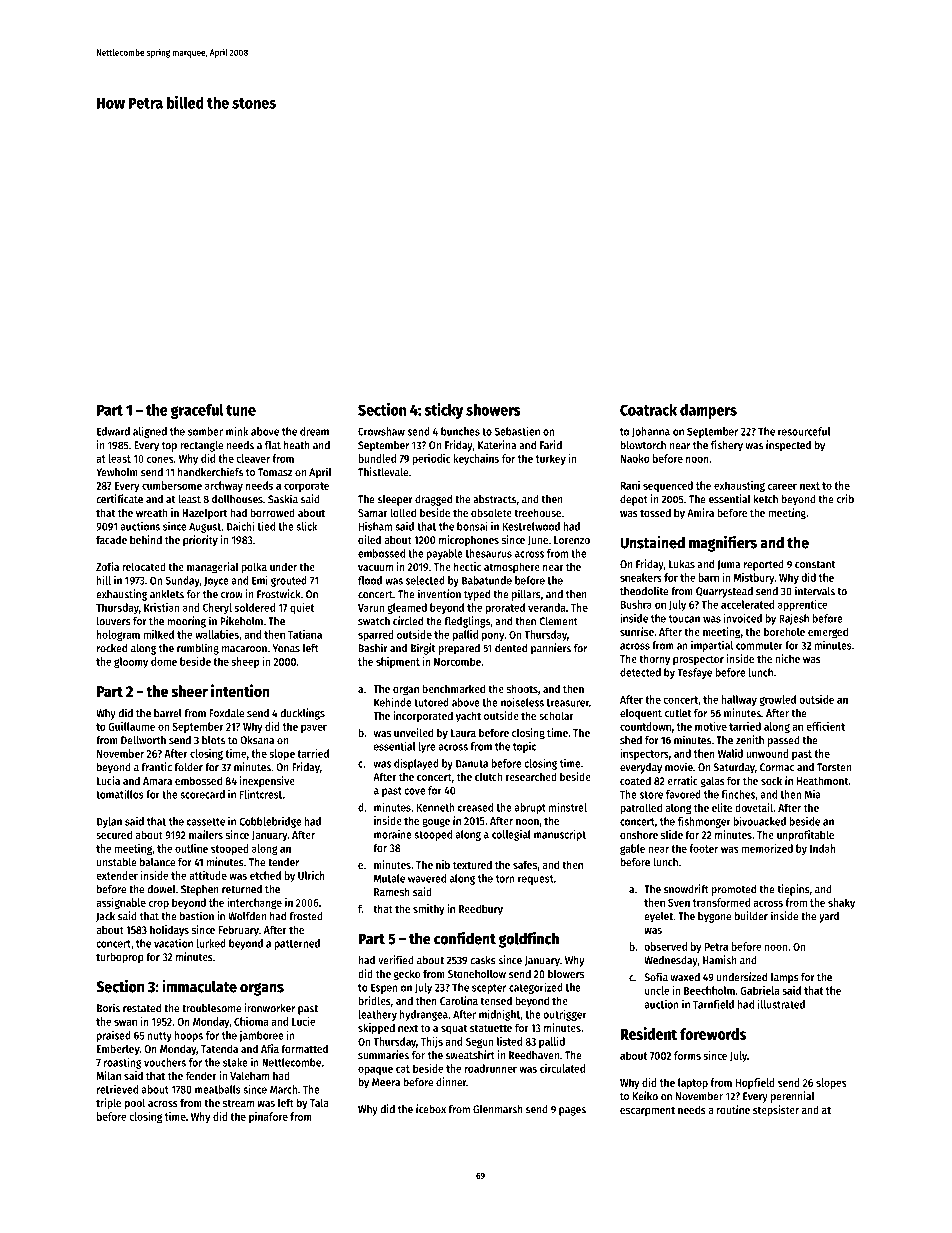 The image size is (952, 1233). I want to click on footer, so click(703, 848).
